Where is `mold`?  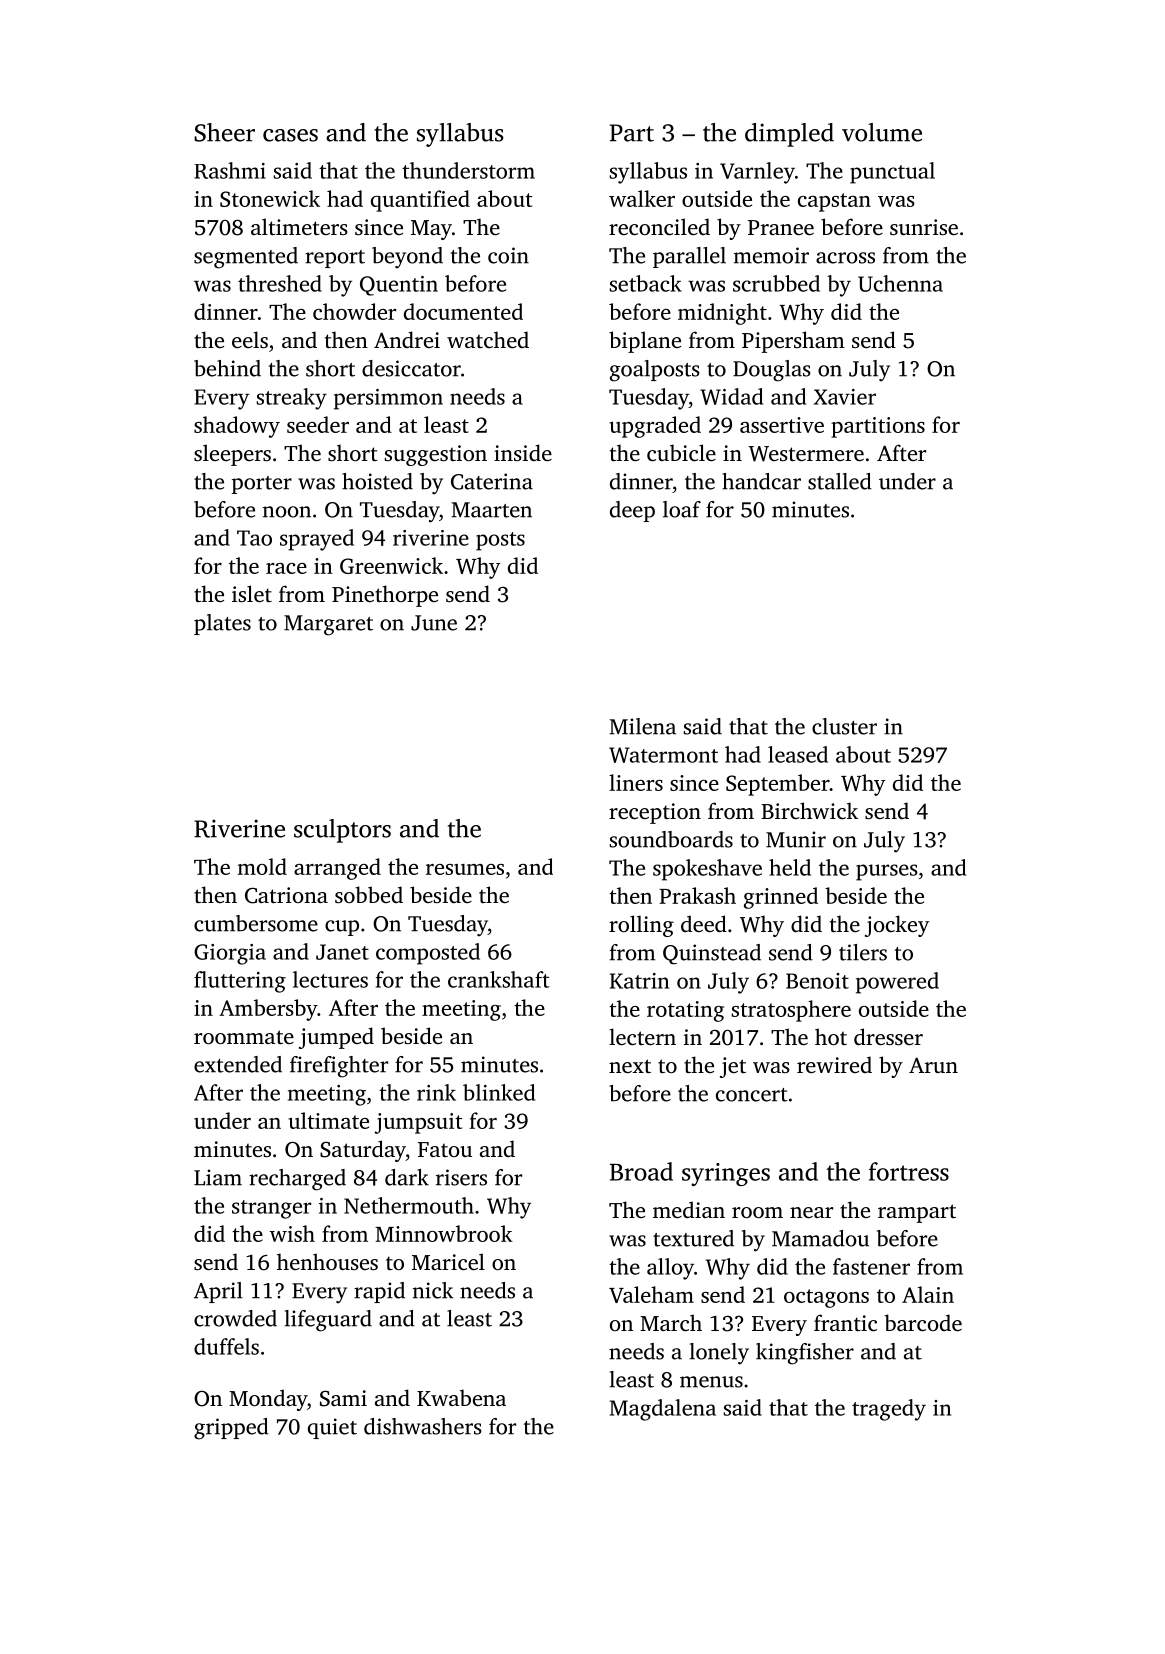
mold is located at coordinates (262, 866).
